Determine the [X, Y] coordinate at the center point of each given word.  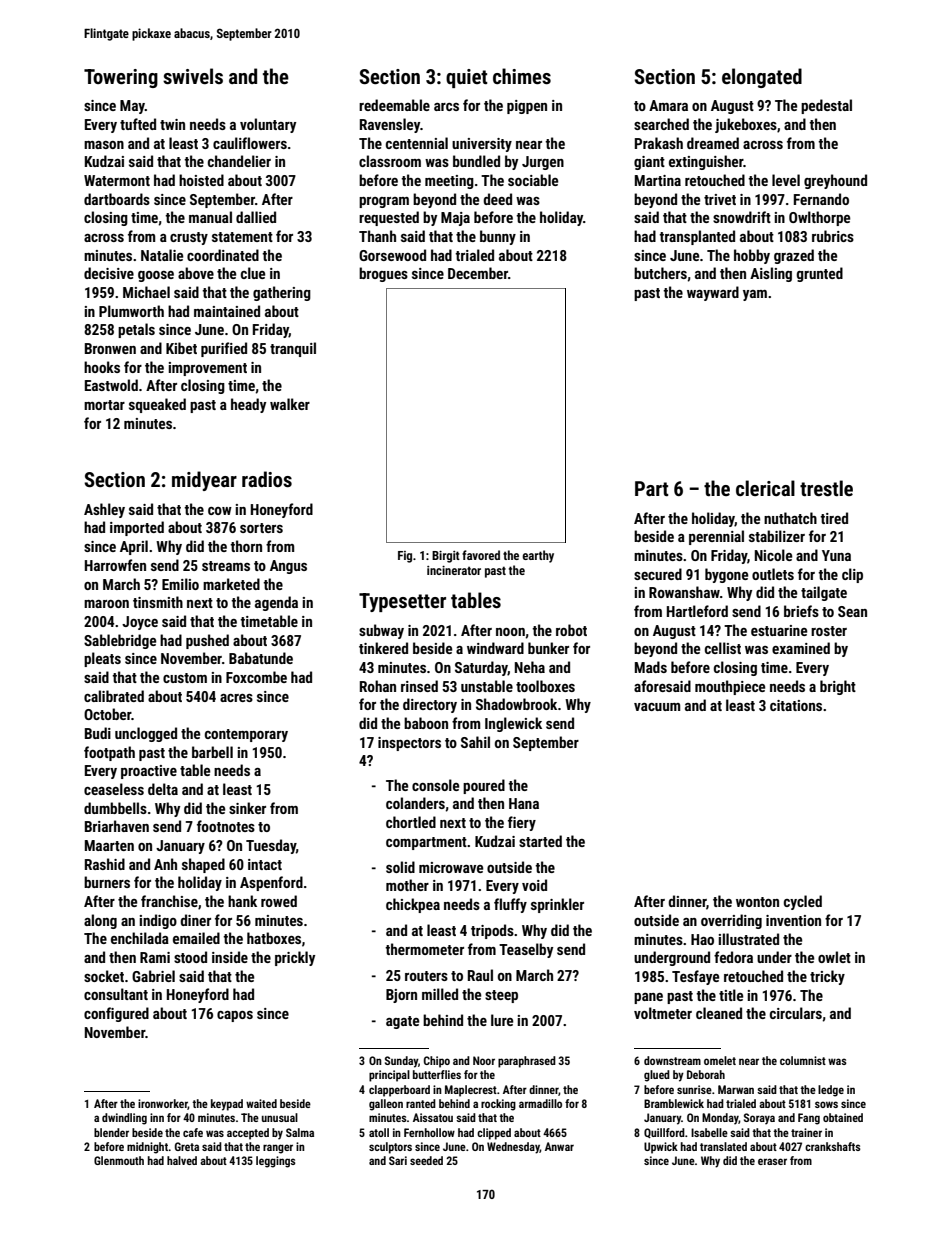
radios [267, 479]
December [478, 273]
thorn [246, 546]
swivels [193, 76]
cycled [803, 902]
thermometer [424, 949]
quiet [466, 78]
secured [658, 574]
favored [481, 555]
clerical [765, 488]
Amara [668, 105]
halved [182, 1160]
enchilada [140, 938]
